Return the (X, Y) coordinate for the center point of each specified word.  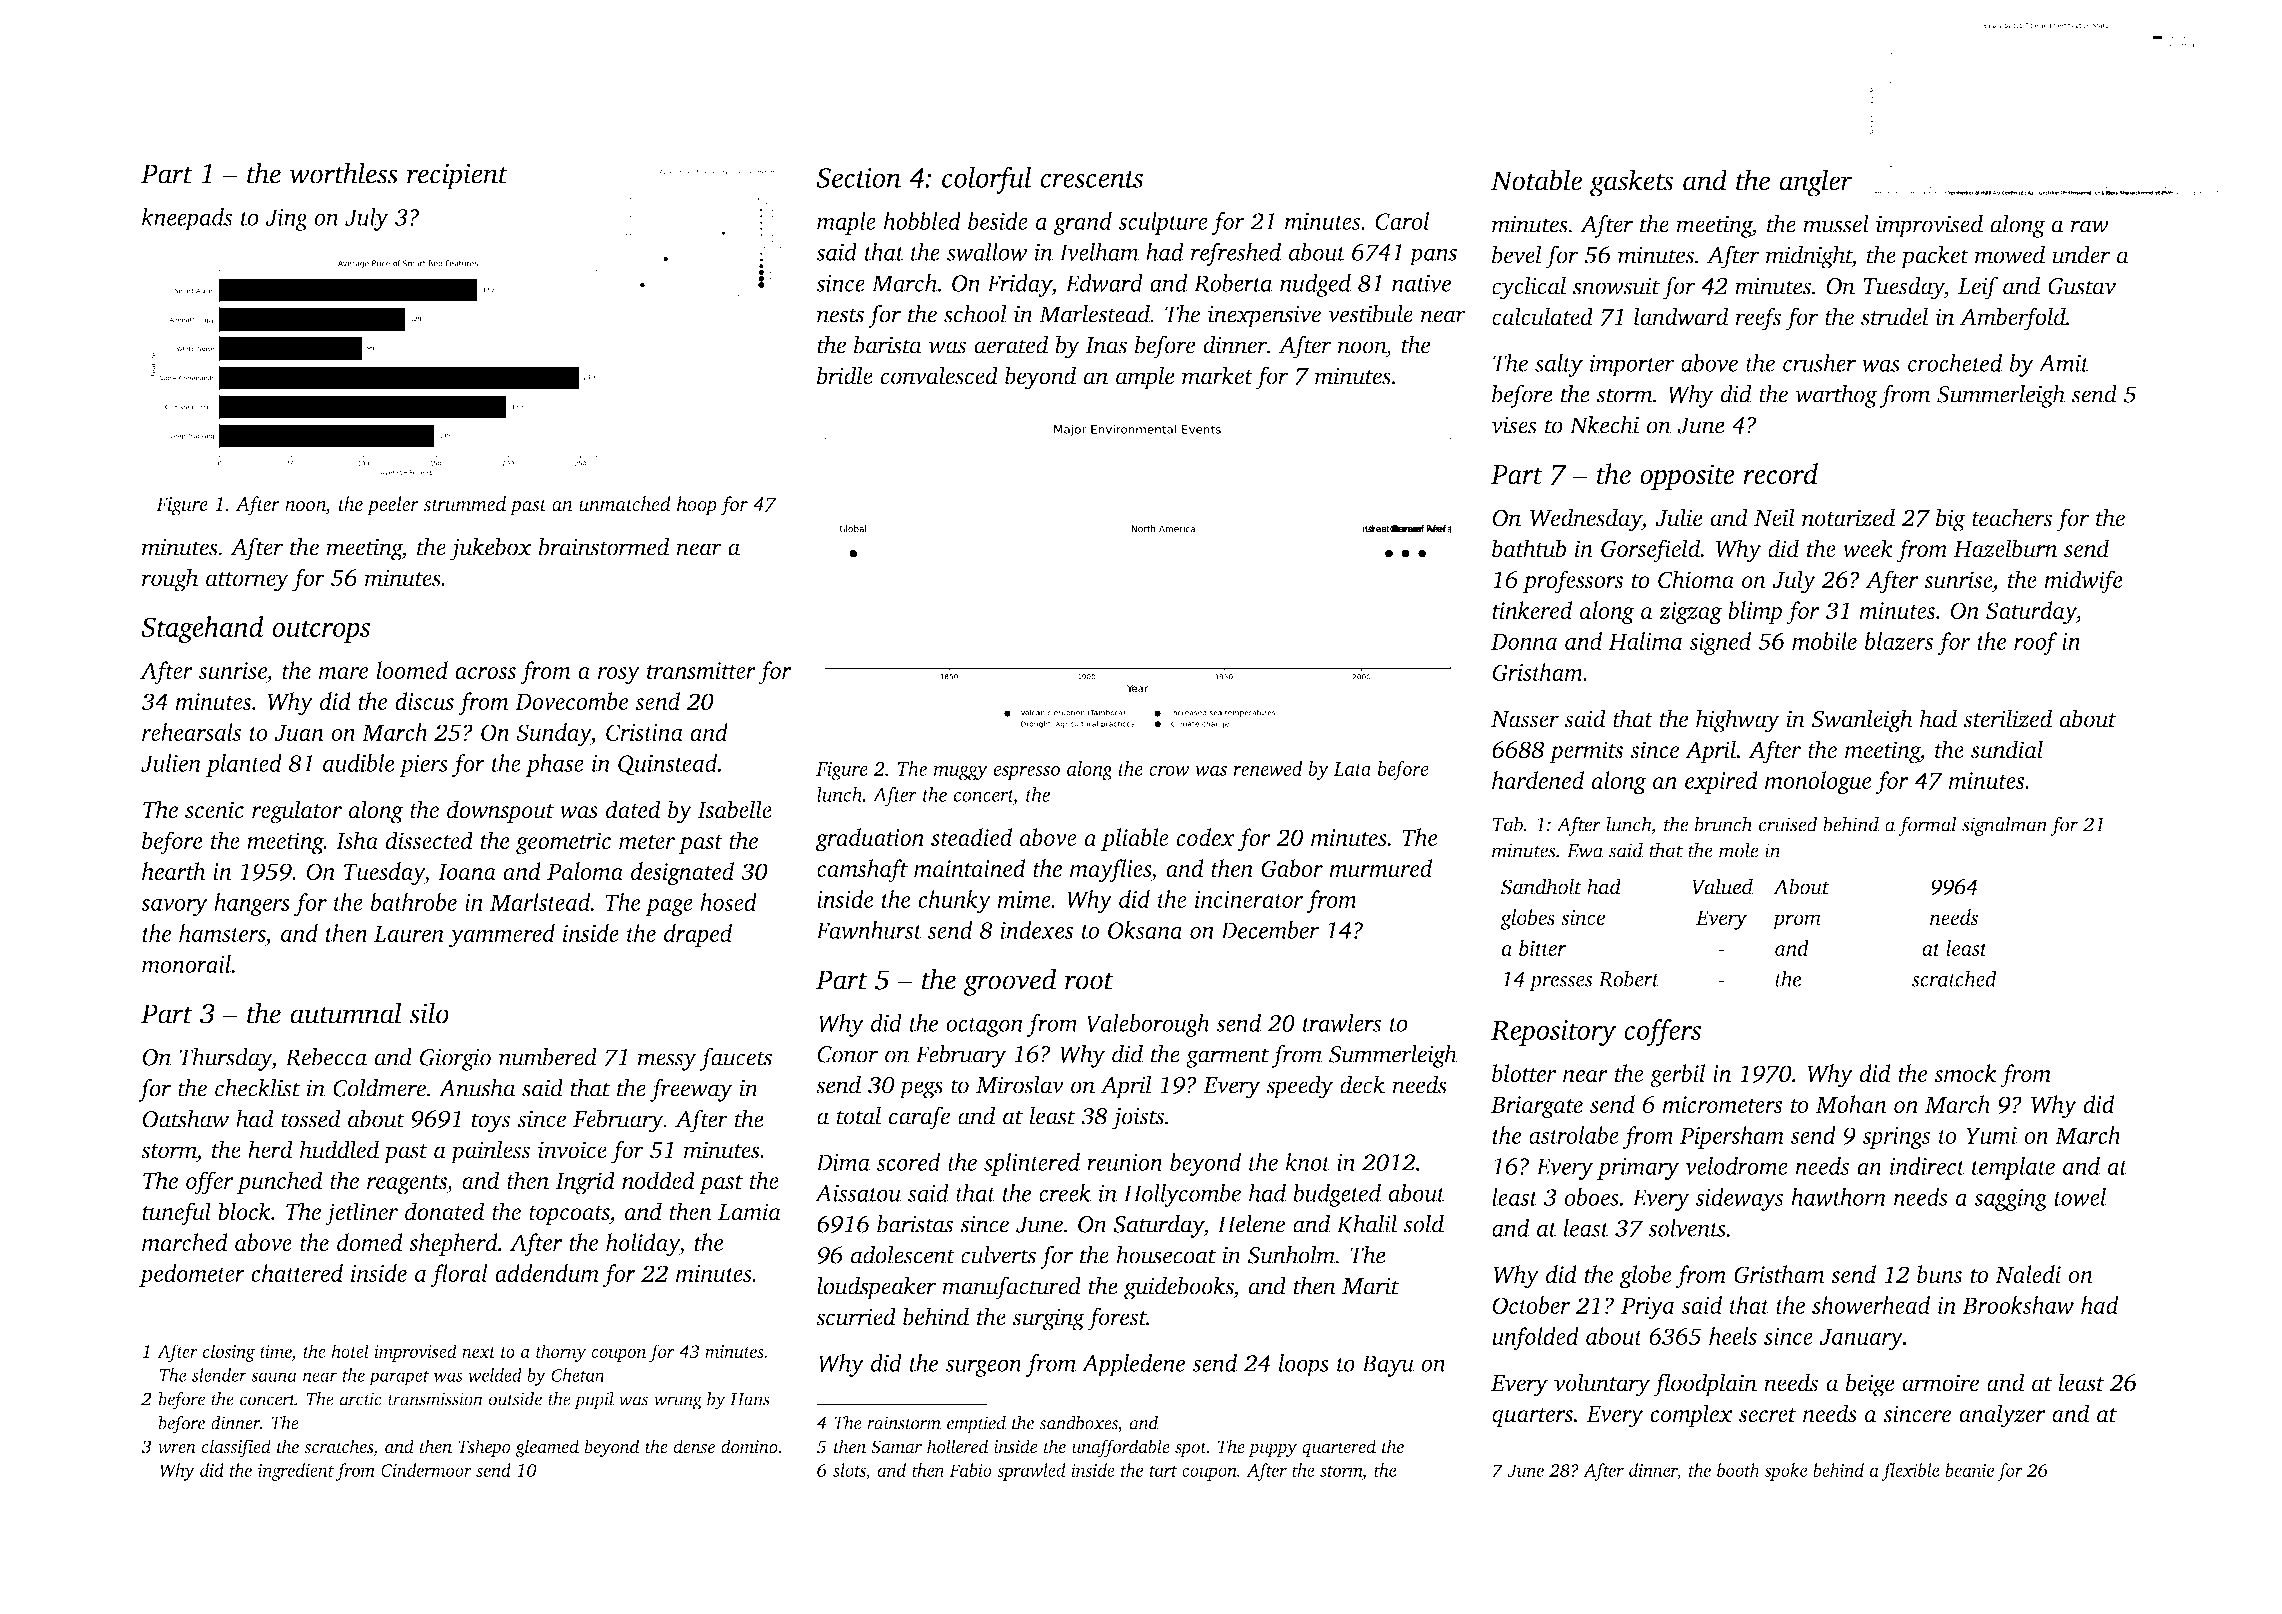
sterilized (2008, 718)
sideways (1739, 1199)
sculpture (1163, 223)
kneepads (187, 219)
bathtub (1529, 548)
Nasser (1525, 719)
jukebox (491, 549)
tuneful (176, 1214)
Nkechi (1604, 424)
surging (1049, 1319)
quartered (1339, 1448)
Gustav (2082, 286)
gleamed (547, 1448)
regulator (297, 812)
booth (1738, 1470)
